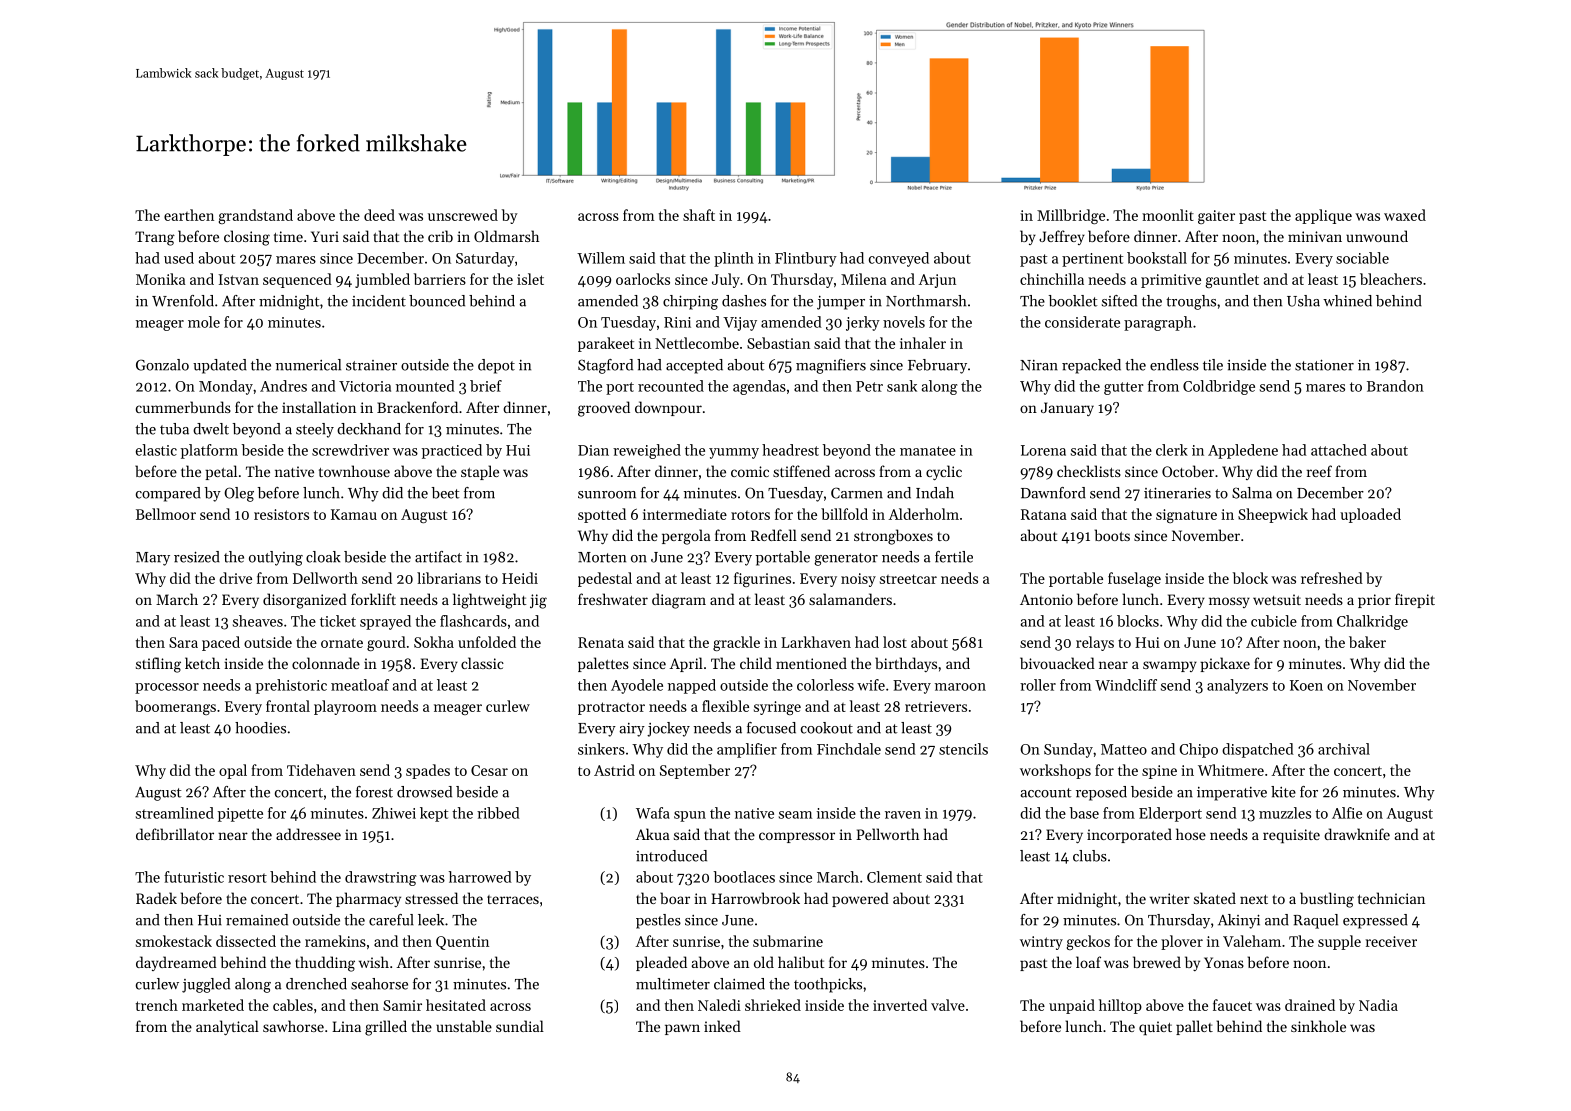  What do you see at coordinates (530, 279) in the page?
I see `islet` at bounding box center [530, 279].
